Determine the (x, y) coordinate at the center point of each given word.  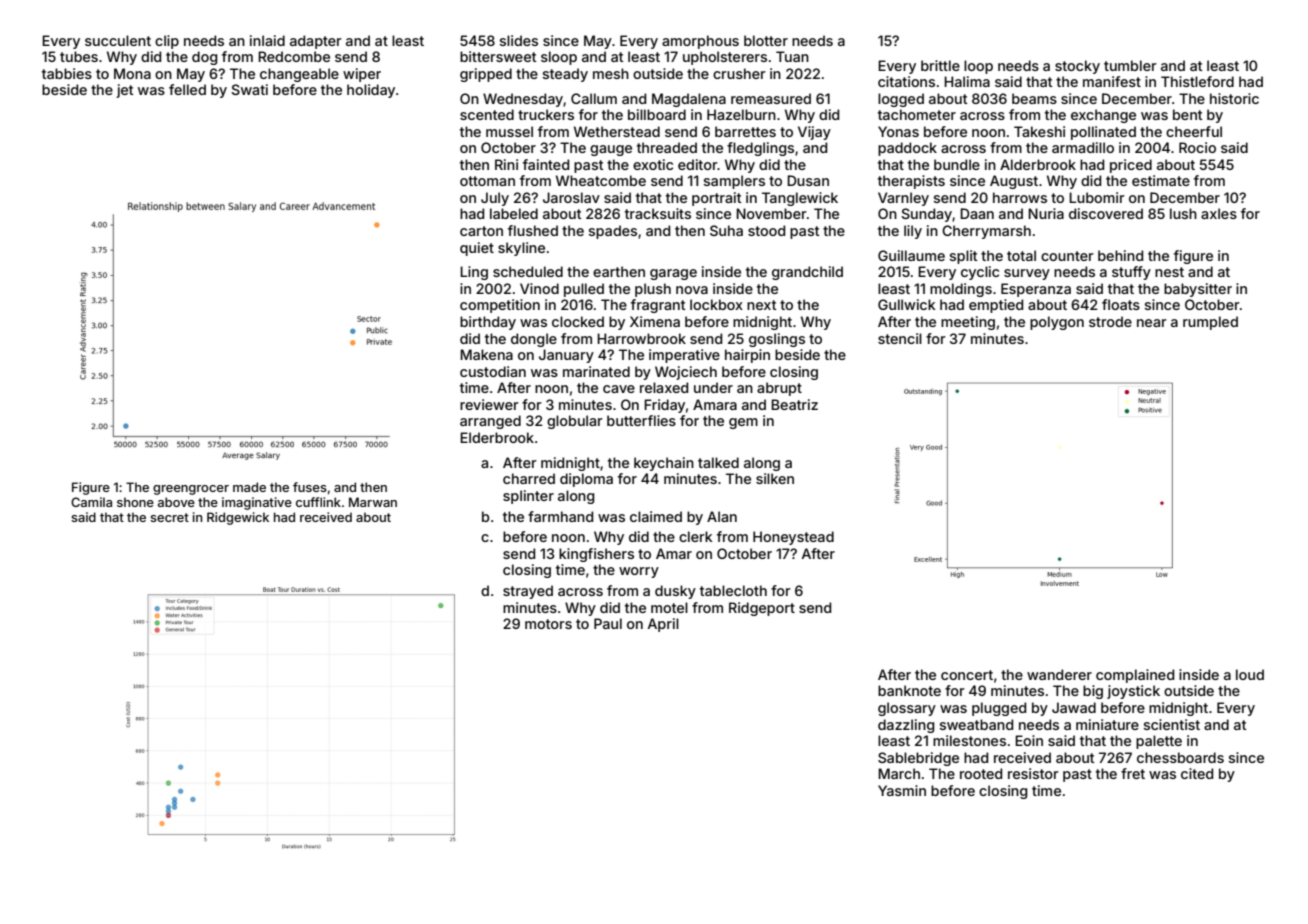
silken (775, 478)
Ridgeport (762, 609)
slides (519, 40)
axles (1219, 213)
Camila (91, 502)
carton (481, 231)
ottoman (487, 181)
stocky (1077, 67)
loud (1250, 674)
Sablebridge (918, 759)
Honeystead (793, 538)
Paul (608, 623)
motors (548, 624)
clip (167, 42)
